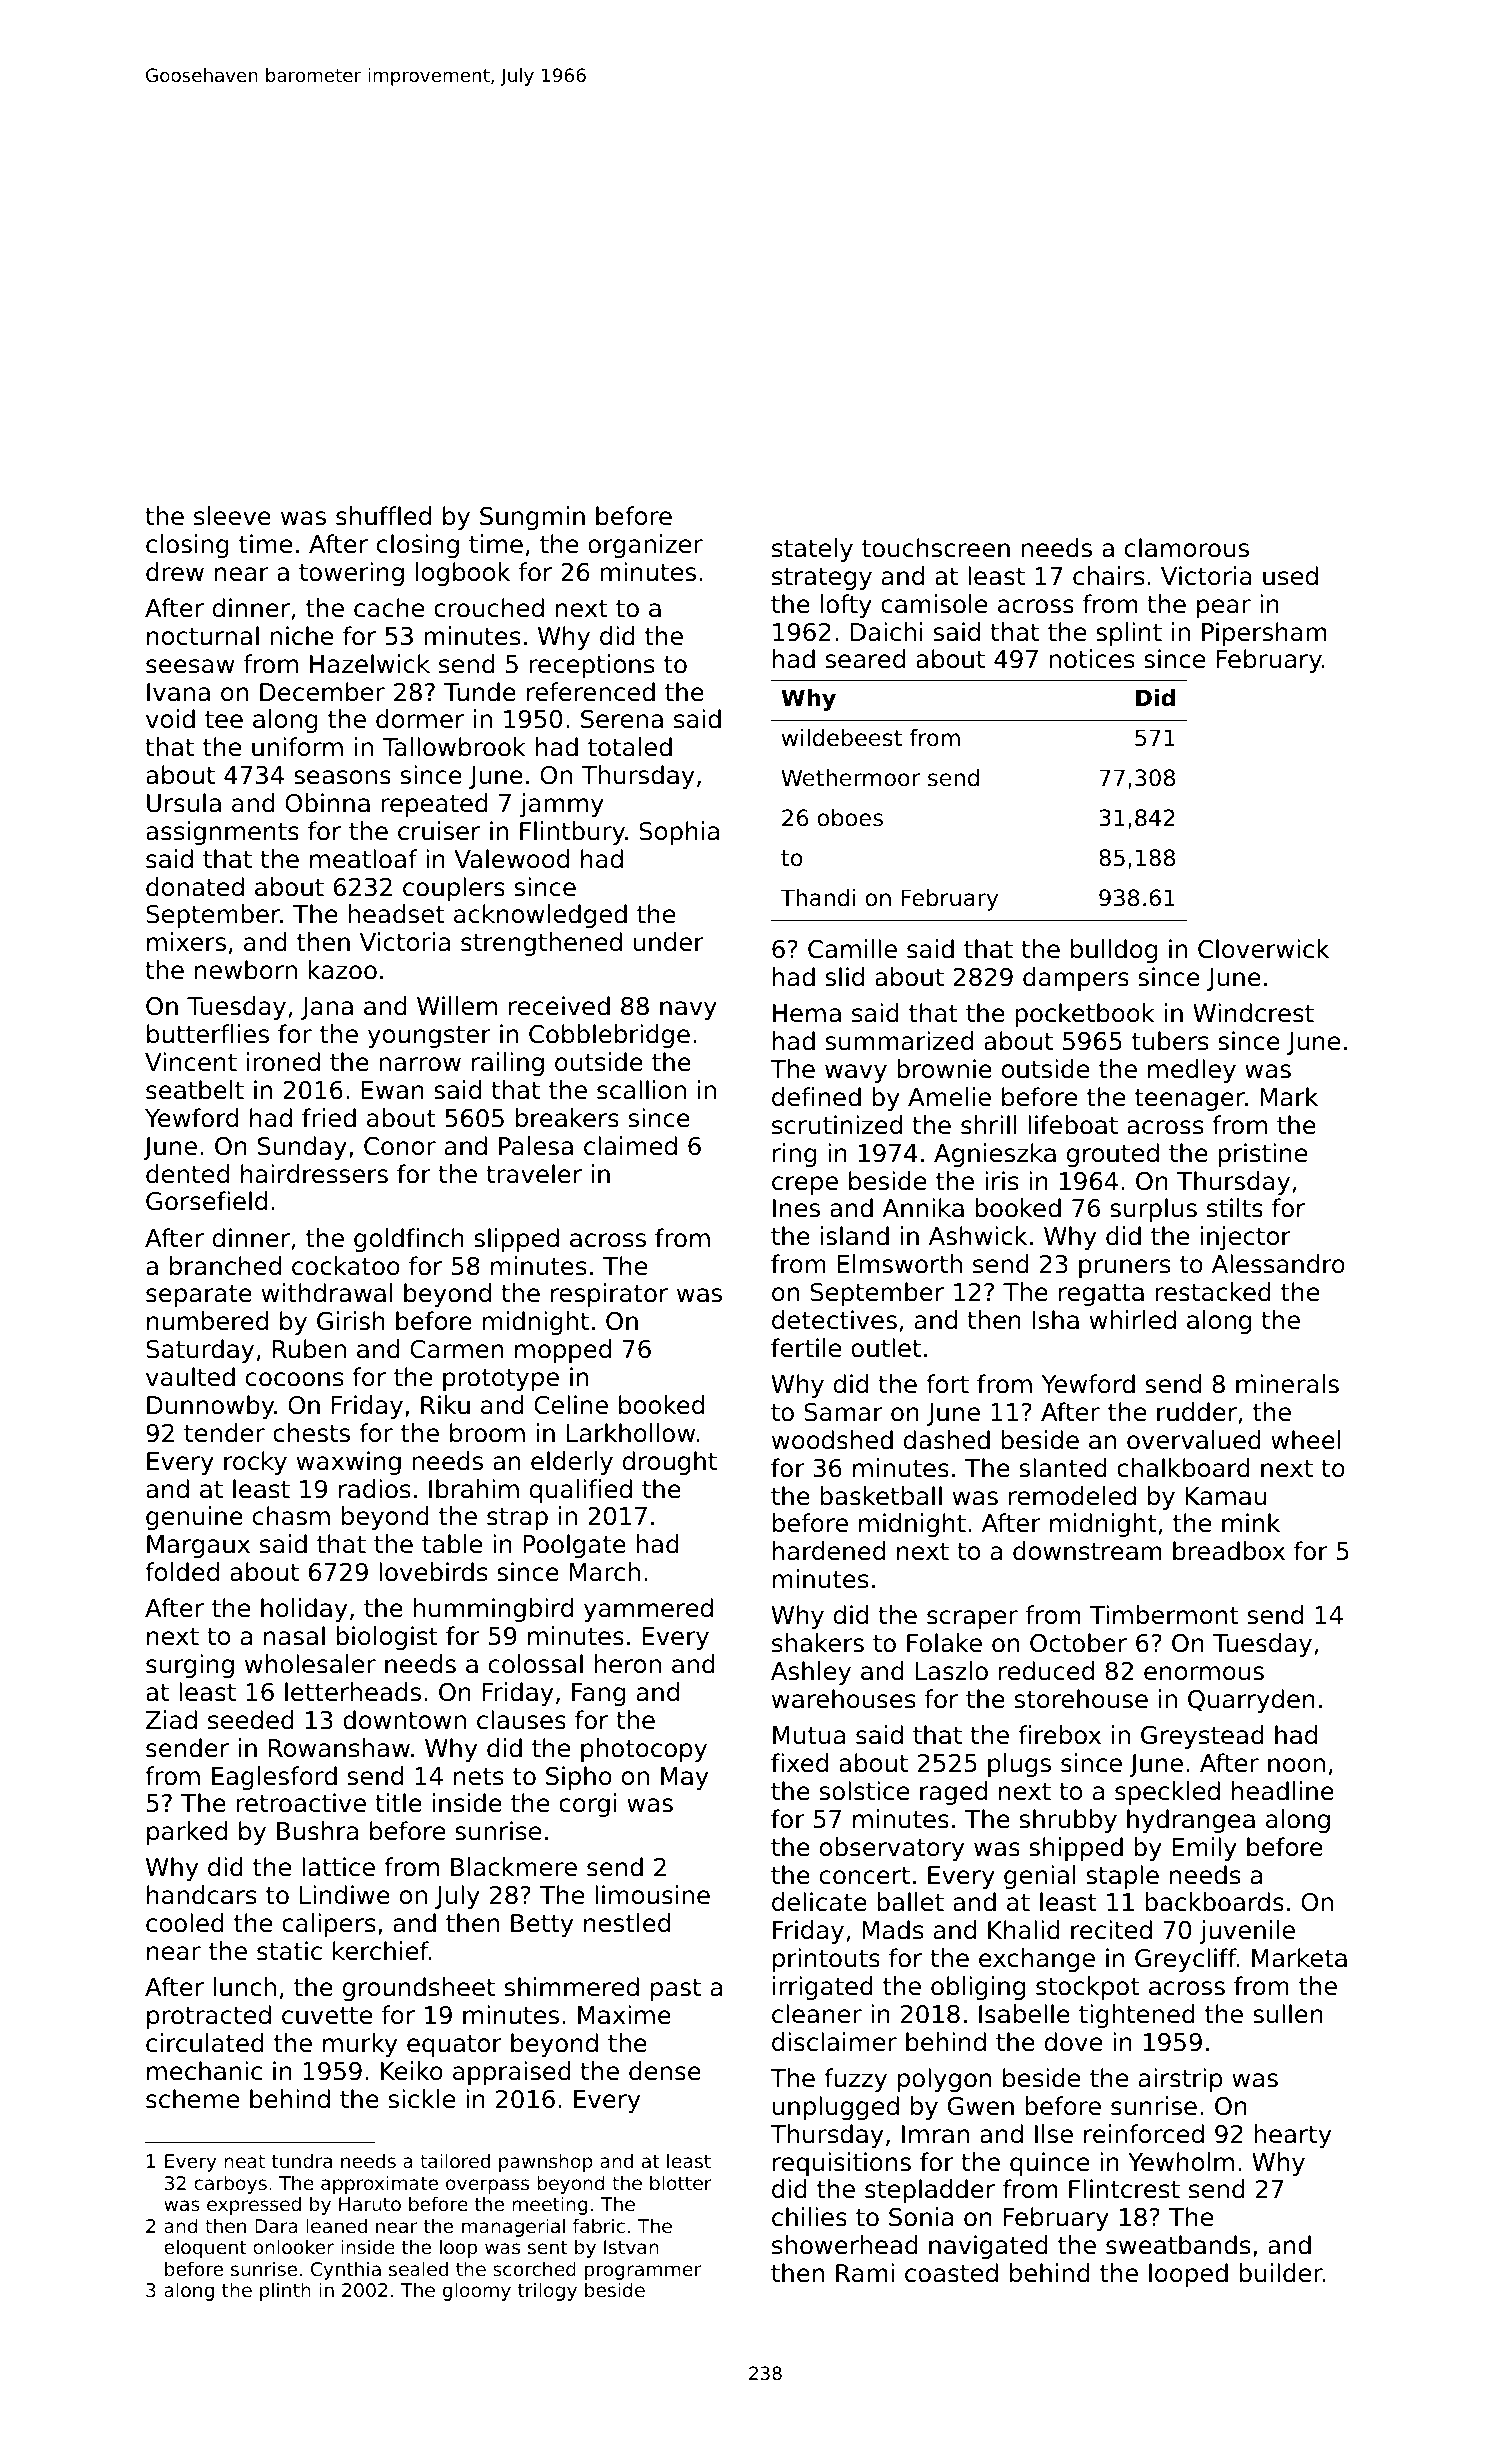  I want to click on used, so click(1290, 576).
